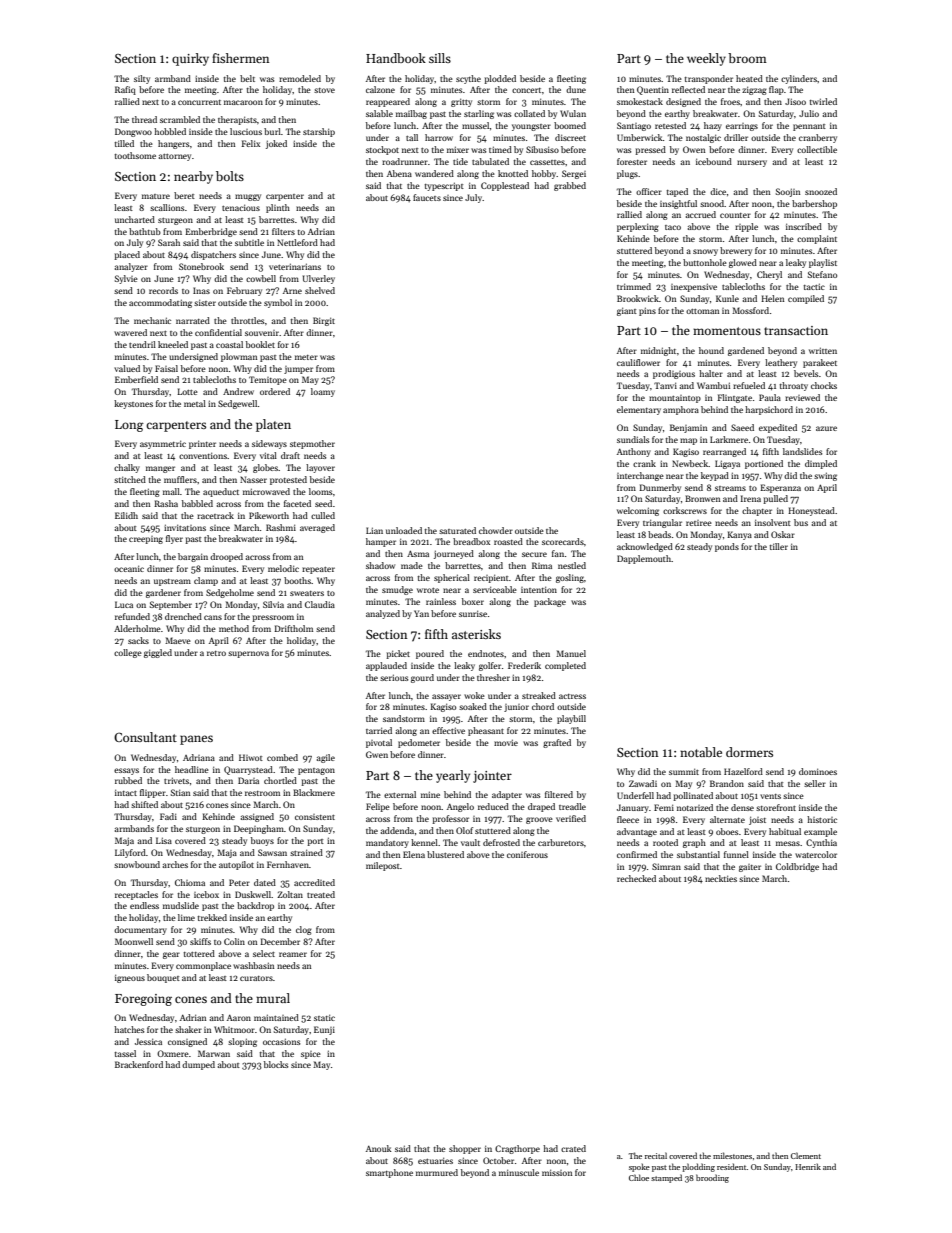  Describe the element at coordinates (818, 771) in the document. I see `dominoes` at that location.
